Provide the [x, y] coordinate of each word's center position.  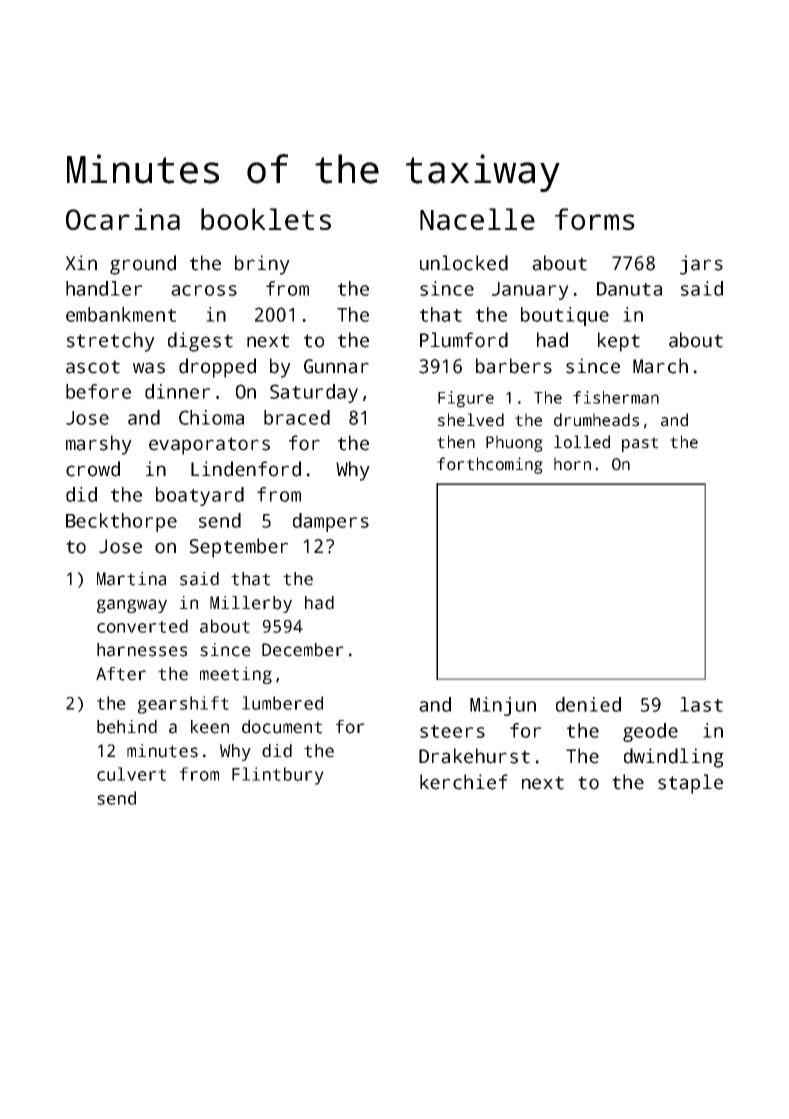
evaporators [209, 446]
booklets [266, 219]
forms [595, 219]
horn [572, 464]
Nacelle [477, 219]
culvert [131, 774]
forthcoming [490, 465]
